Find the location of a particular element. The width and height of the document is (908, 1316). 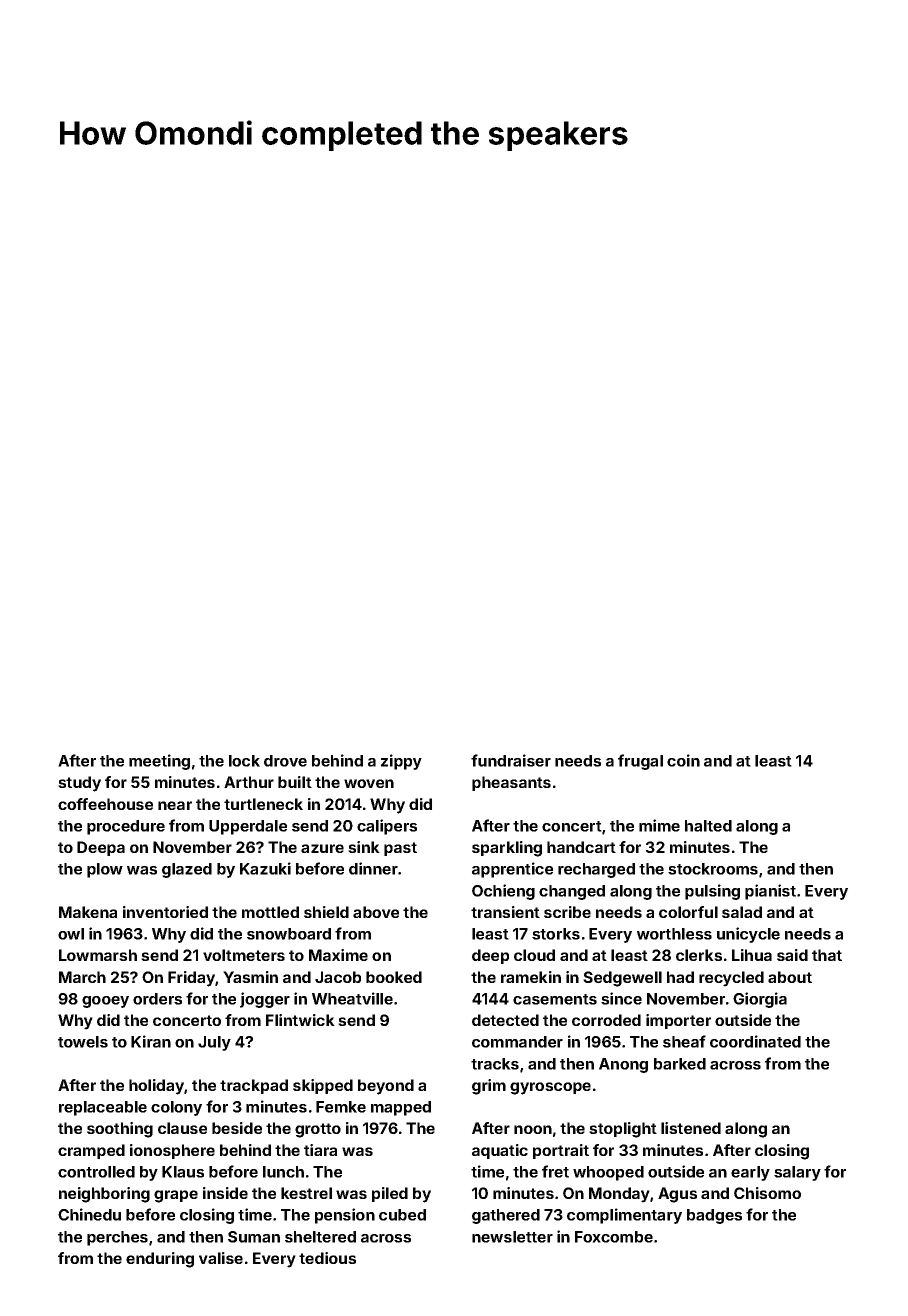

halted is located at coordinates (708, 826).
